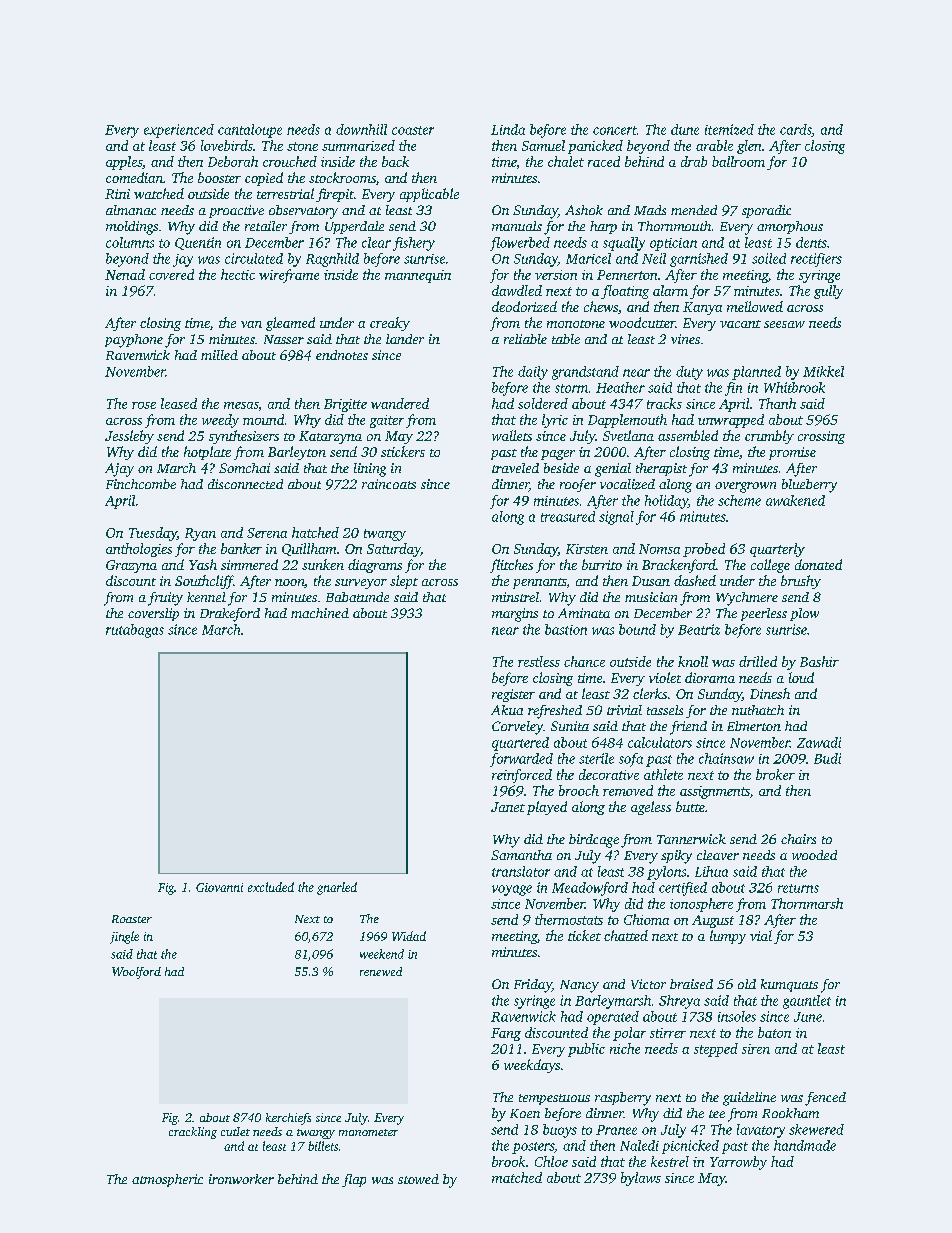  What do you see at coordinates (807, 903) in the screenshot?
I see `Thornmarsh` at bounding box center [807, 903].
